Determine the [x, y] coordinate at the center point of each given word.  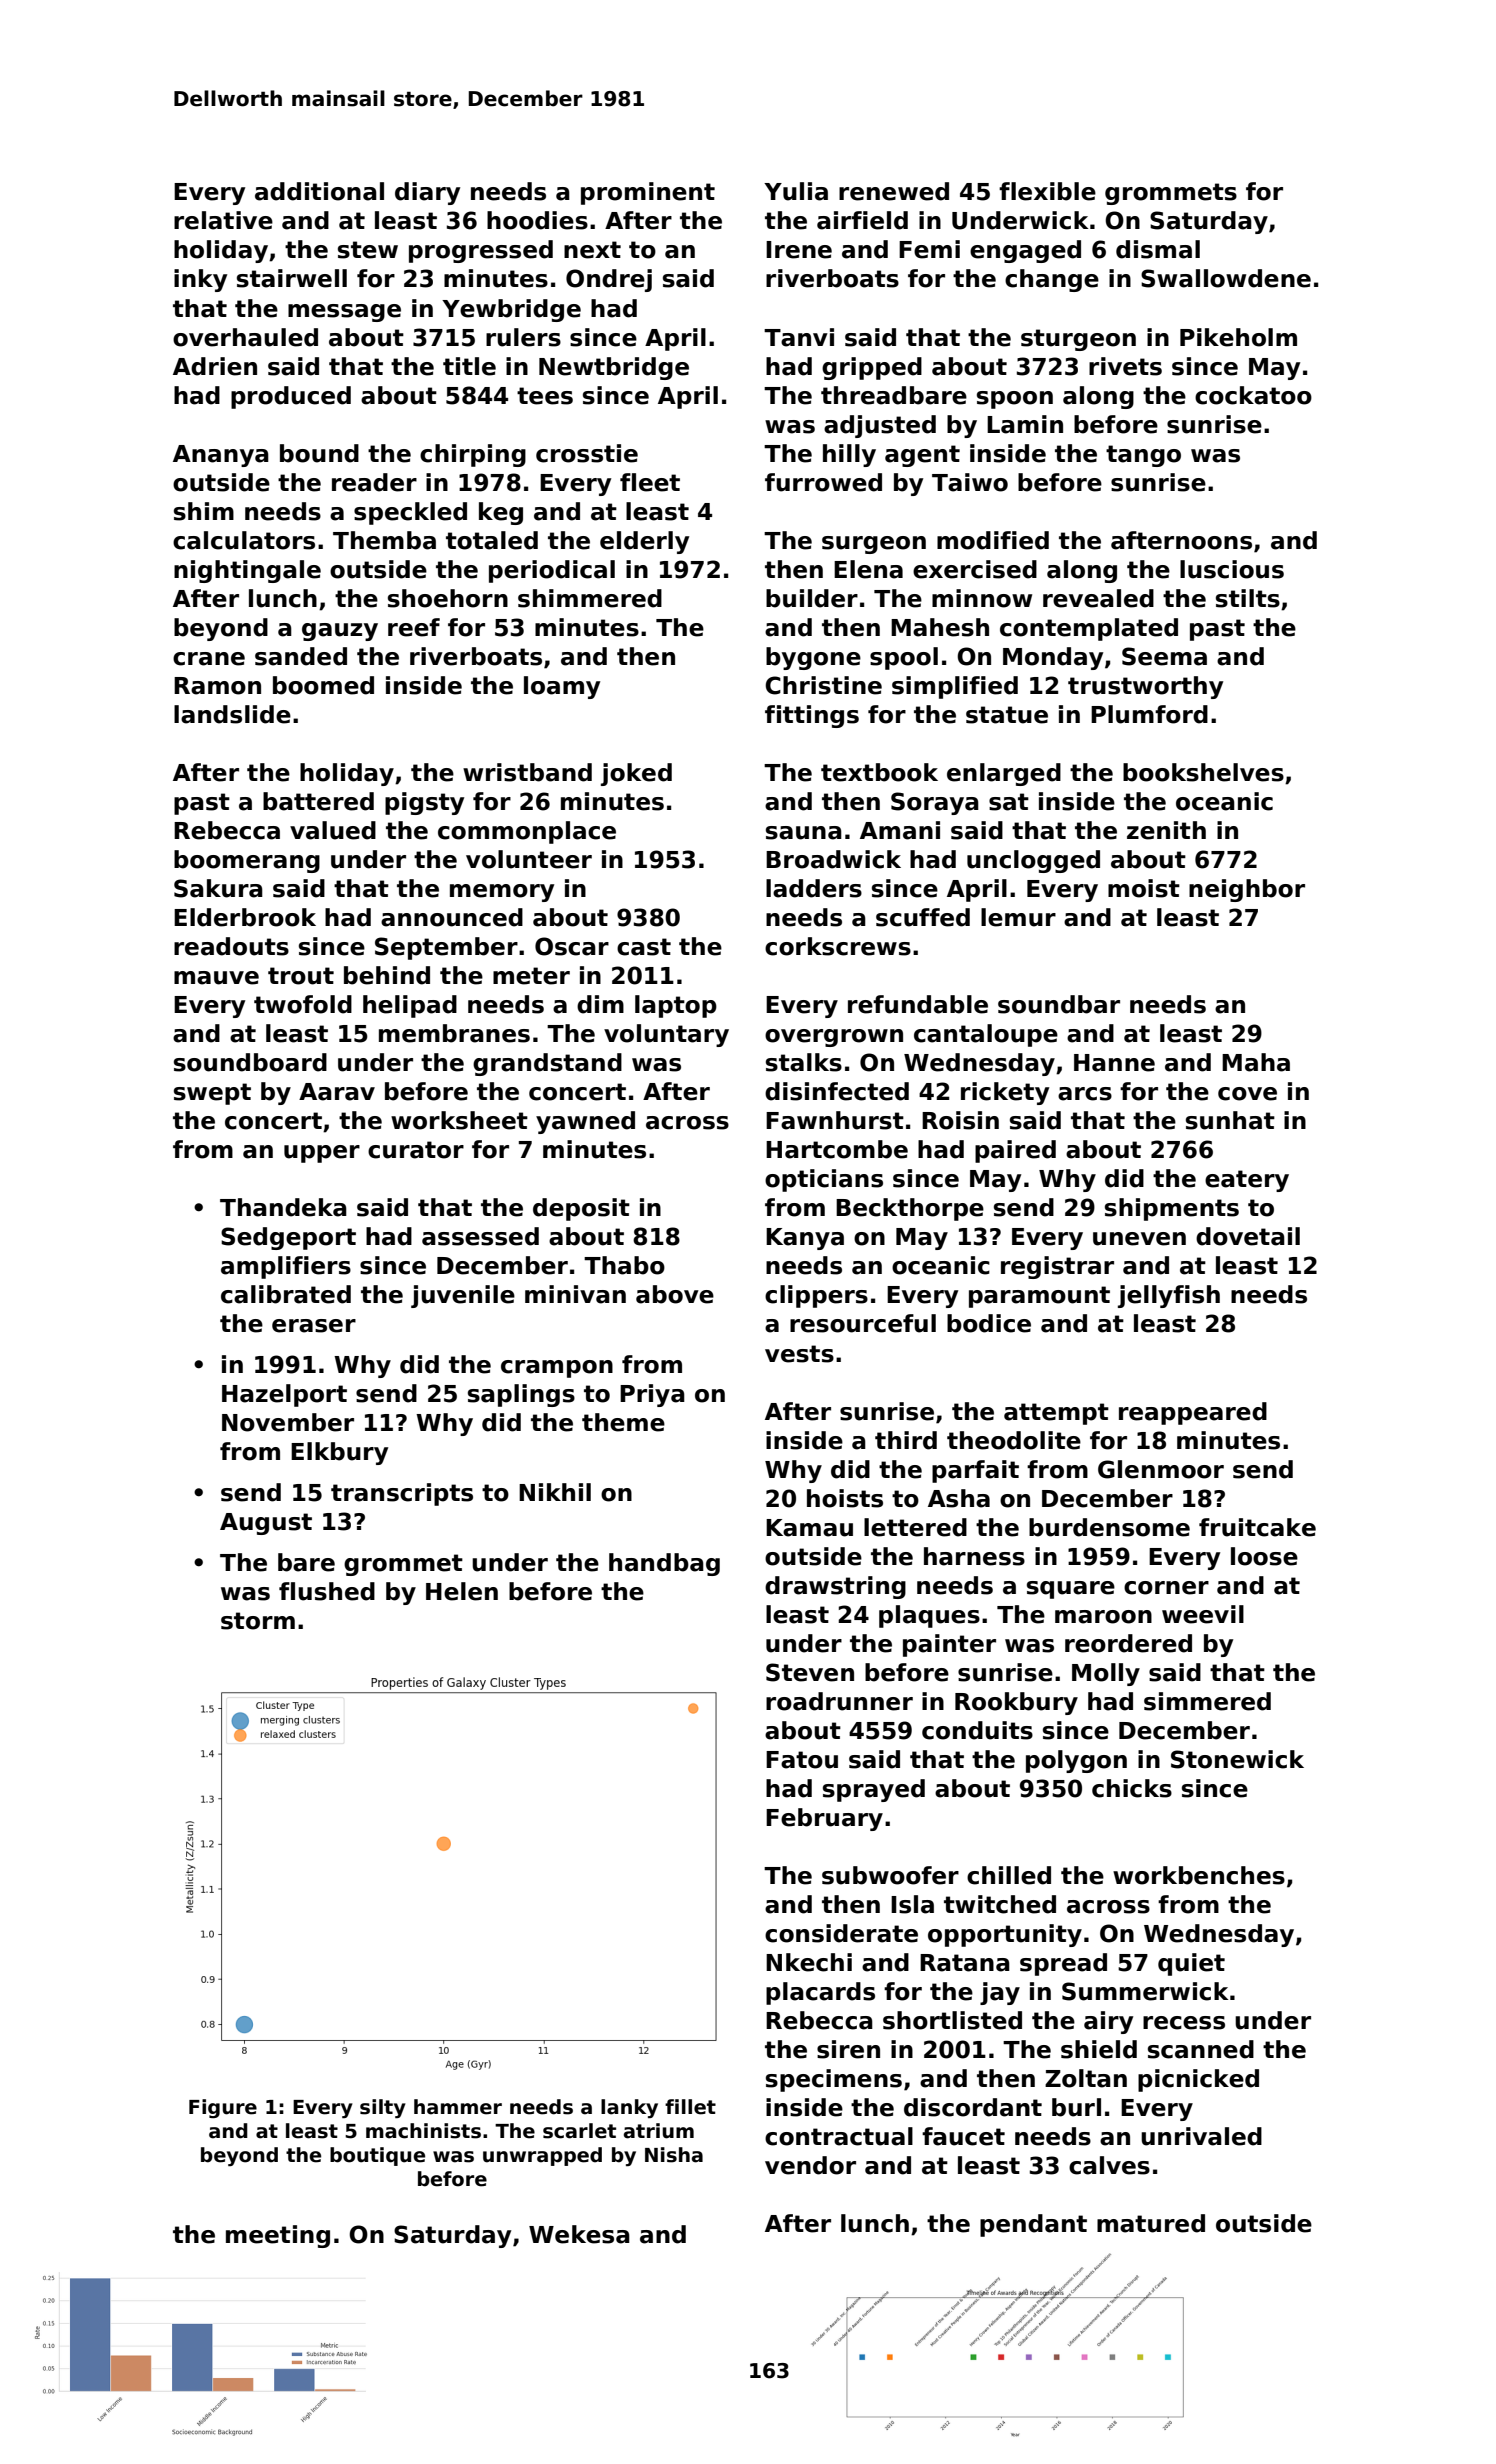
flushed [327, 1591]
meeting [278, 2236]
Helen [462, 1591]
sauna [804, 833]
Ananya [221, 456]
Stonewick [1237, 1759]
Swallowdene [1226, 278]
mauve [216, 978]
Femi [929, 249]
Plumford [1149, 714]
